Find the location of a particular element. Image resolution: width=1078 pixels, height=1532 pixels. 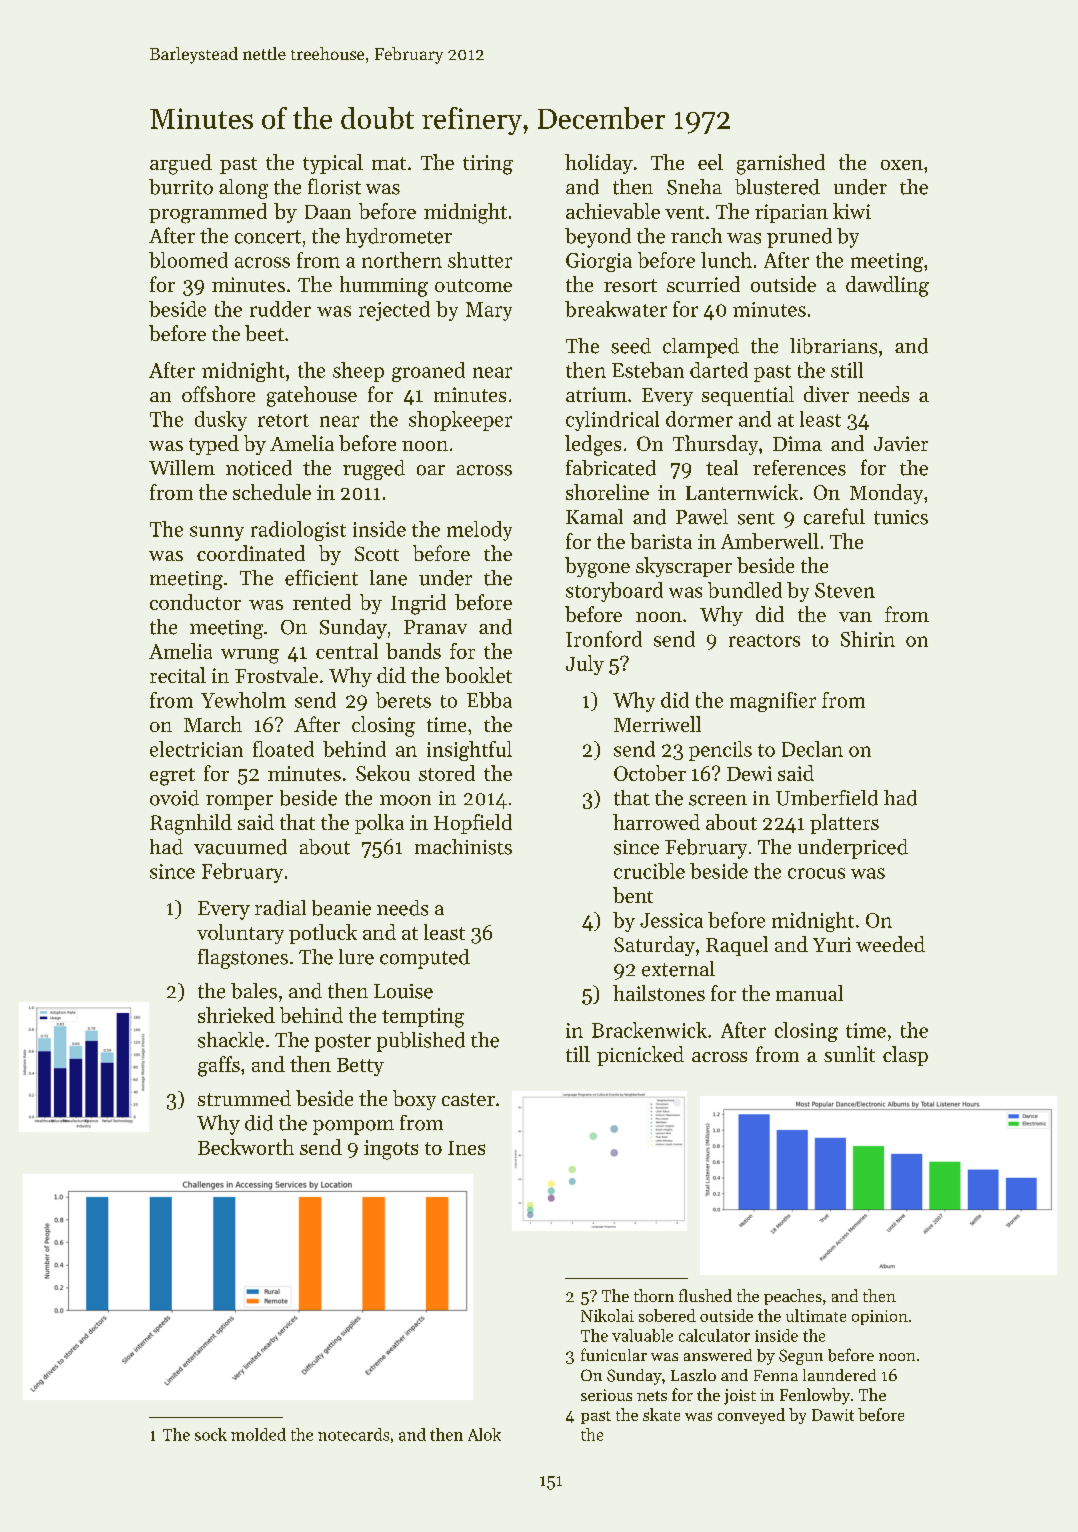

shoreline is located at coordinates (607, 492).
